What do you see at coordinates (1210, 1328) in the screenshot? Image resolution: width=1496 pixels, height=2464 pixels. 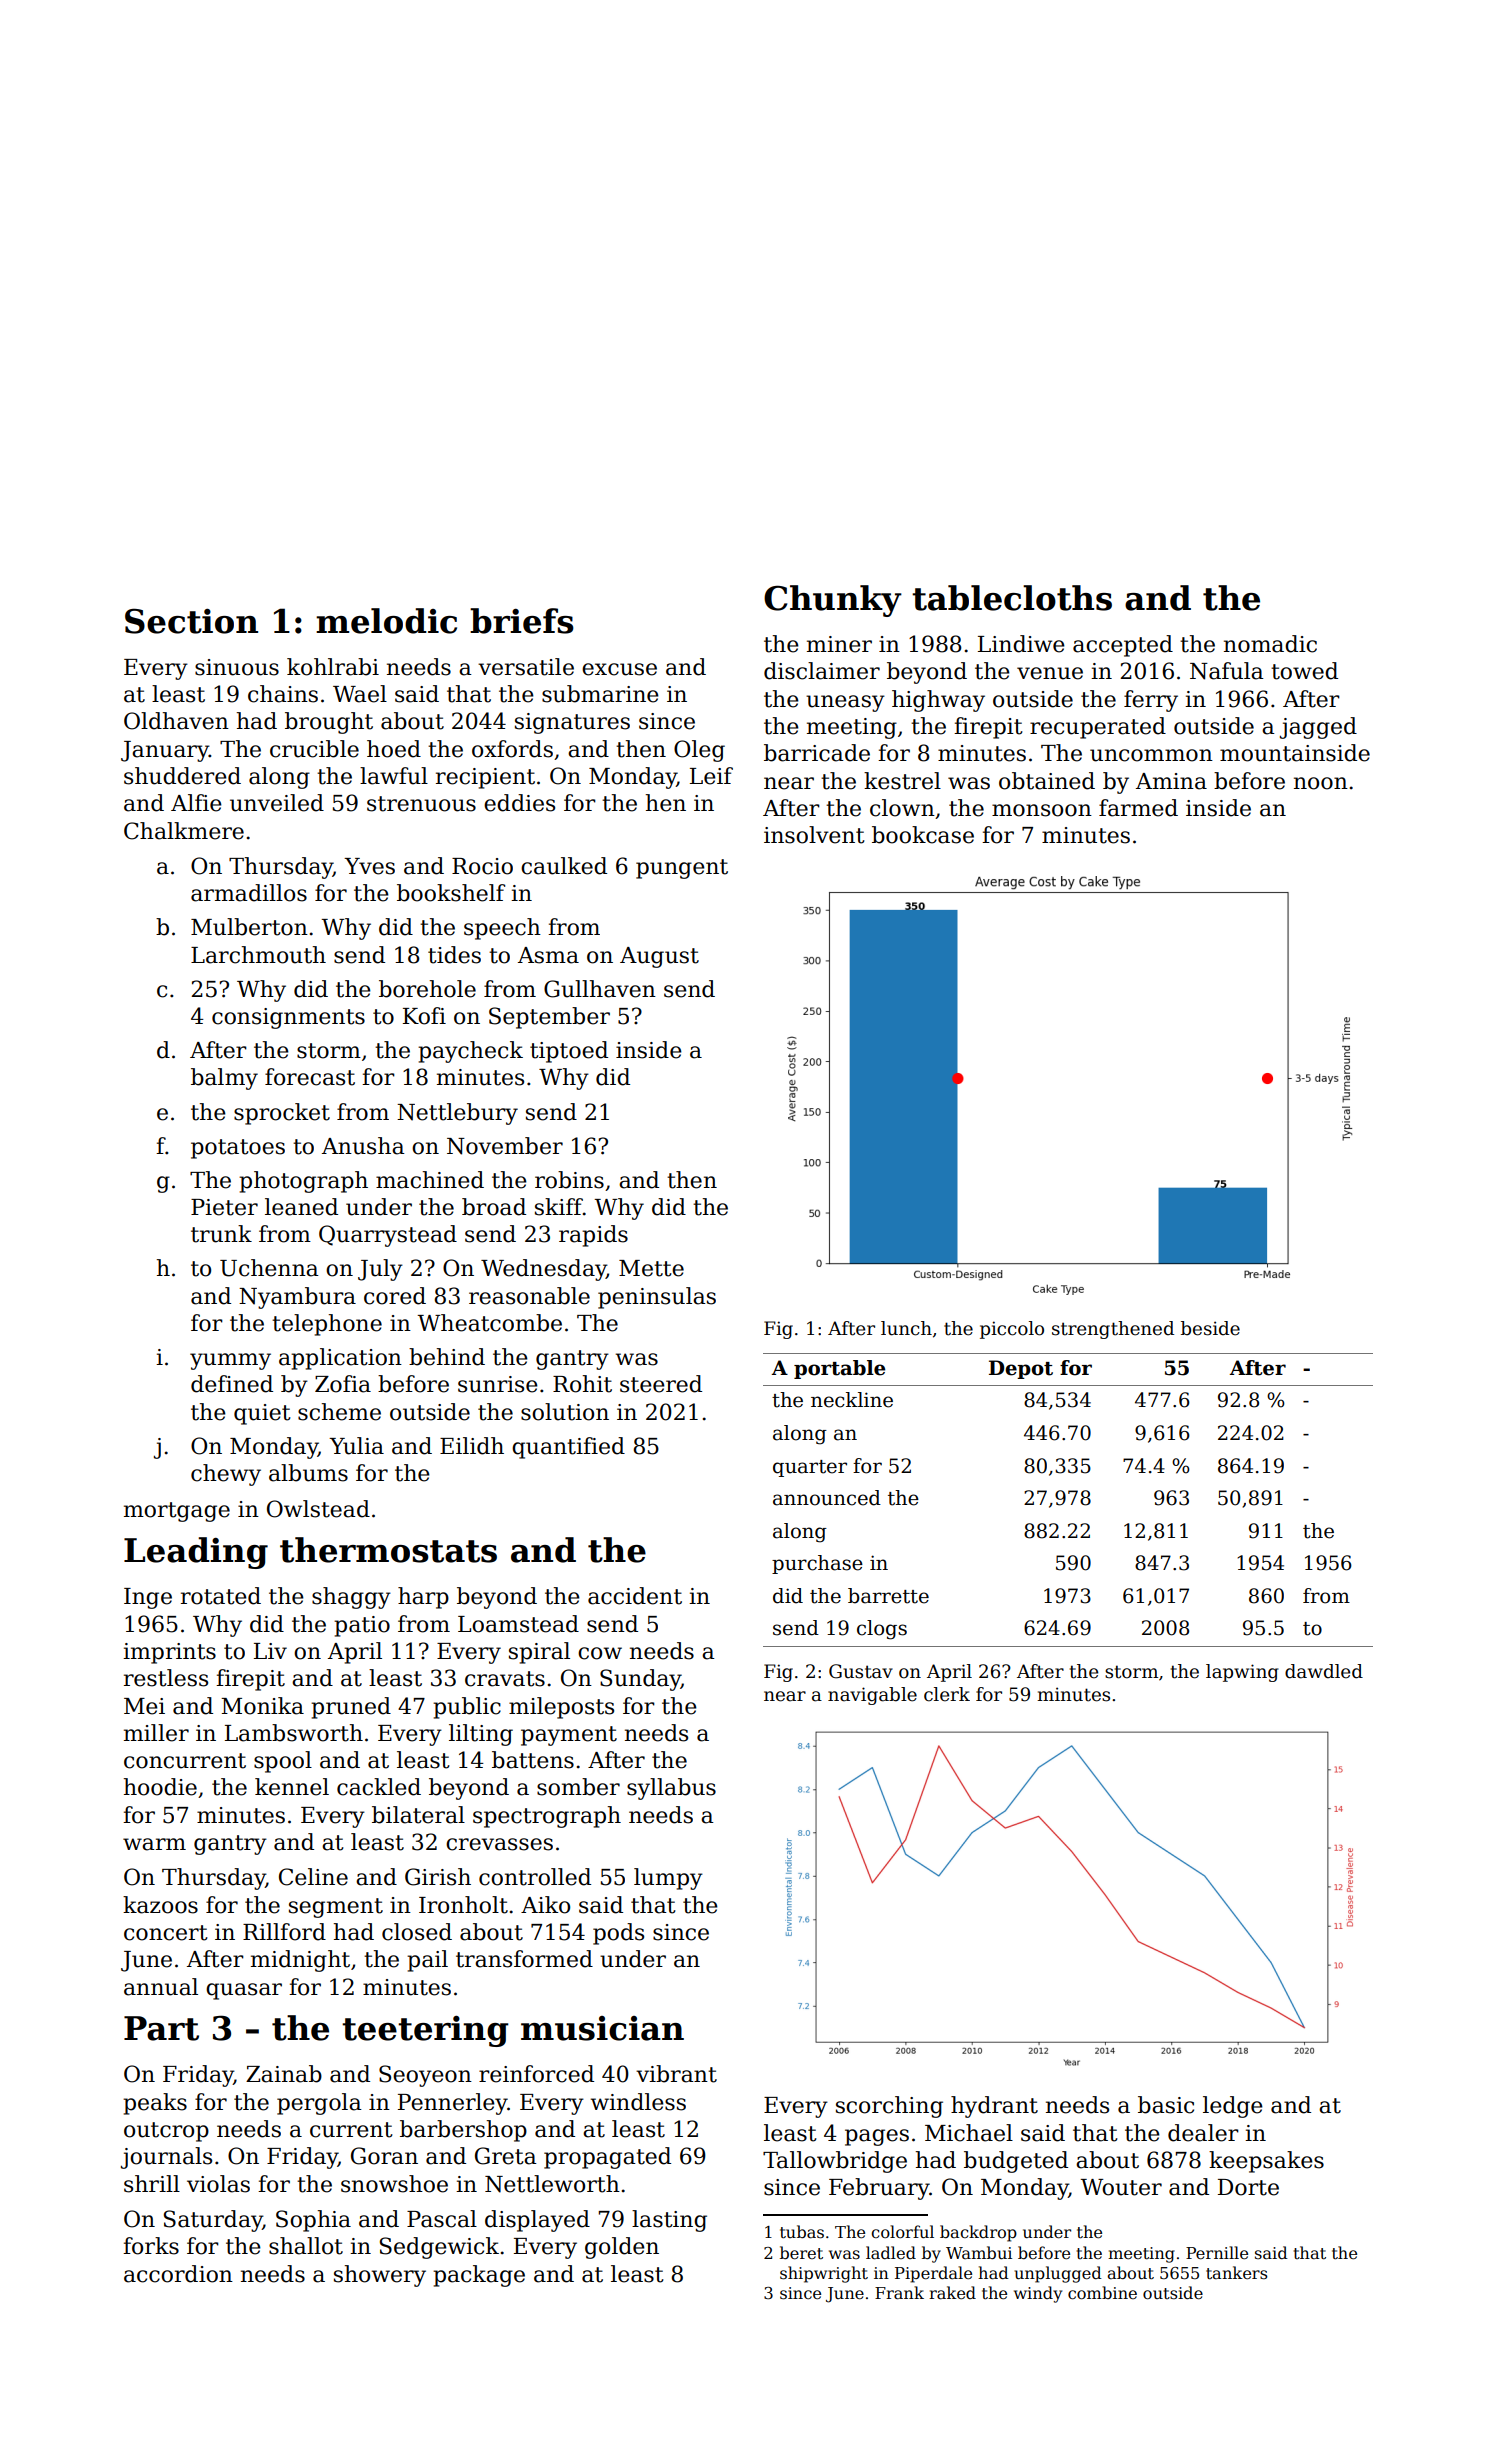 I see `beside` at bounding box center [1210, 1328].
